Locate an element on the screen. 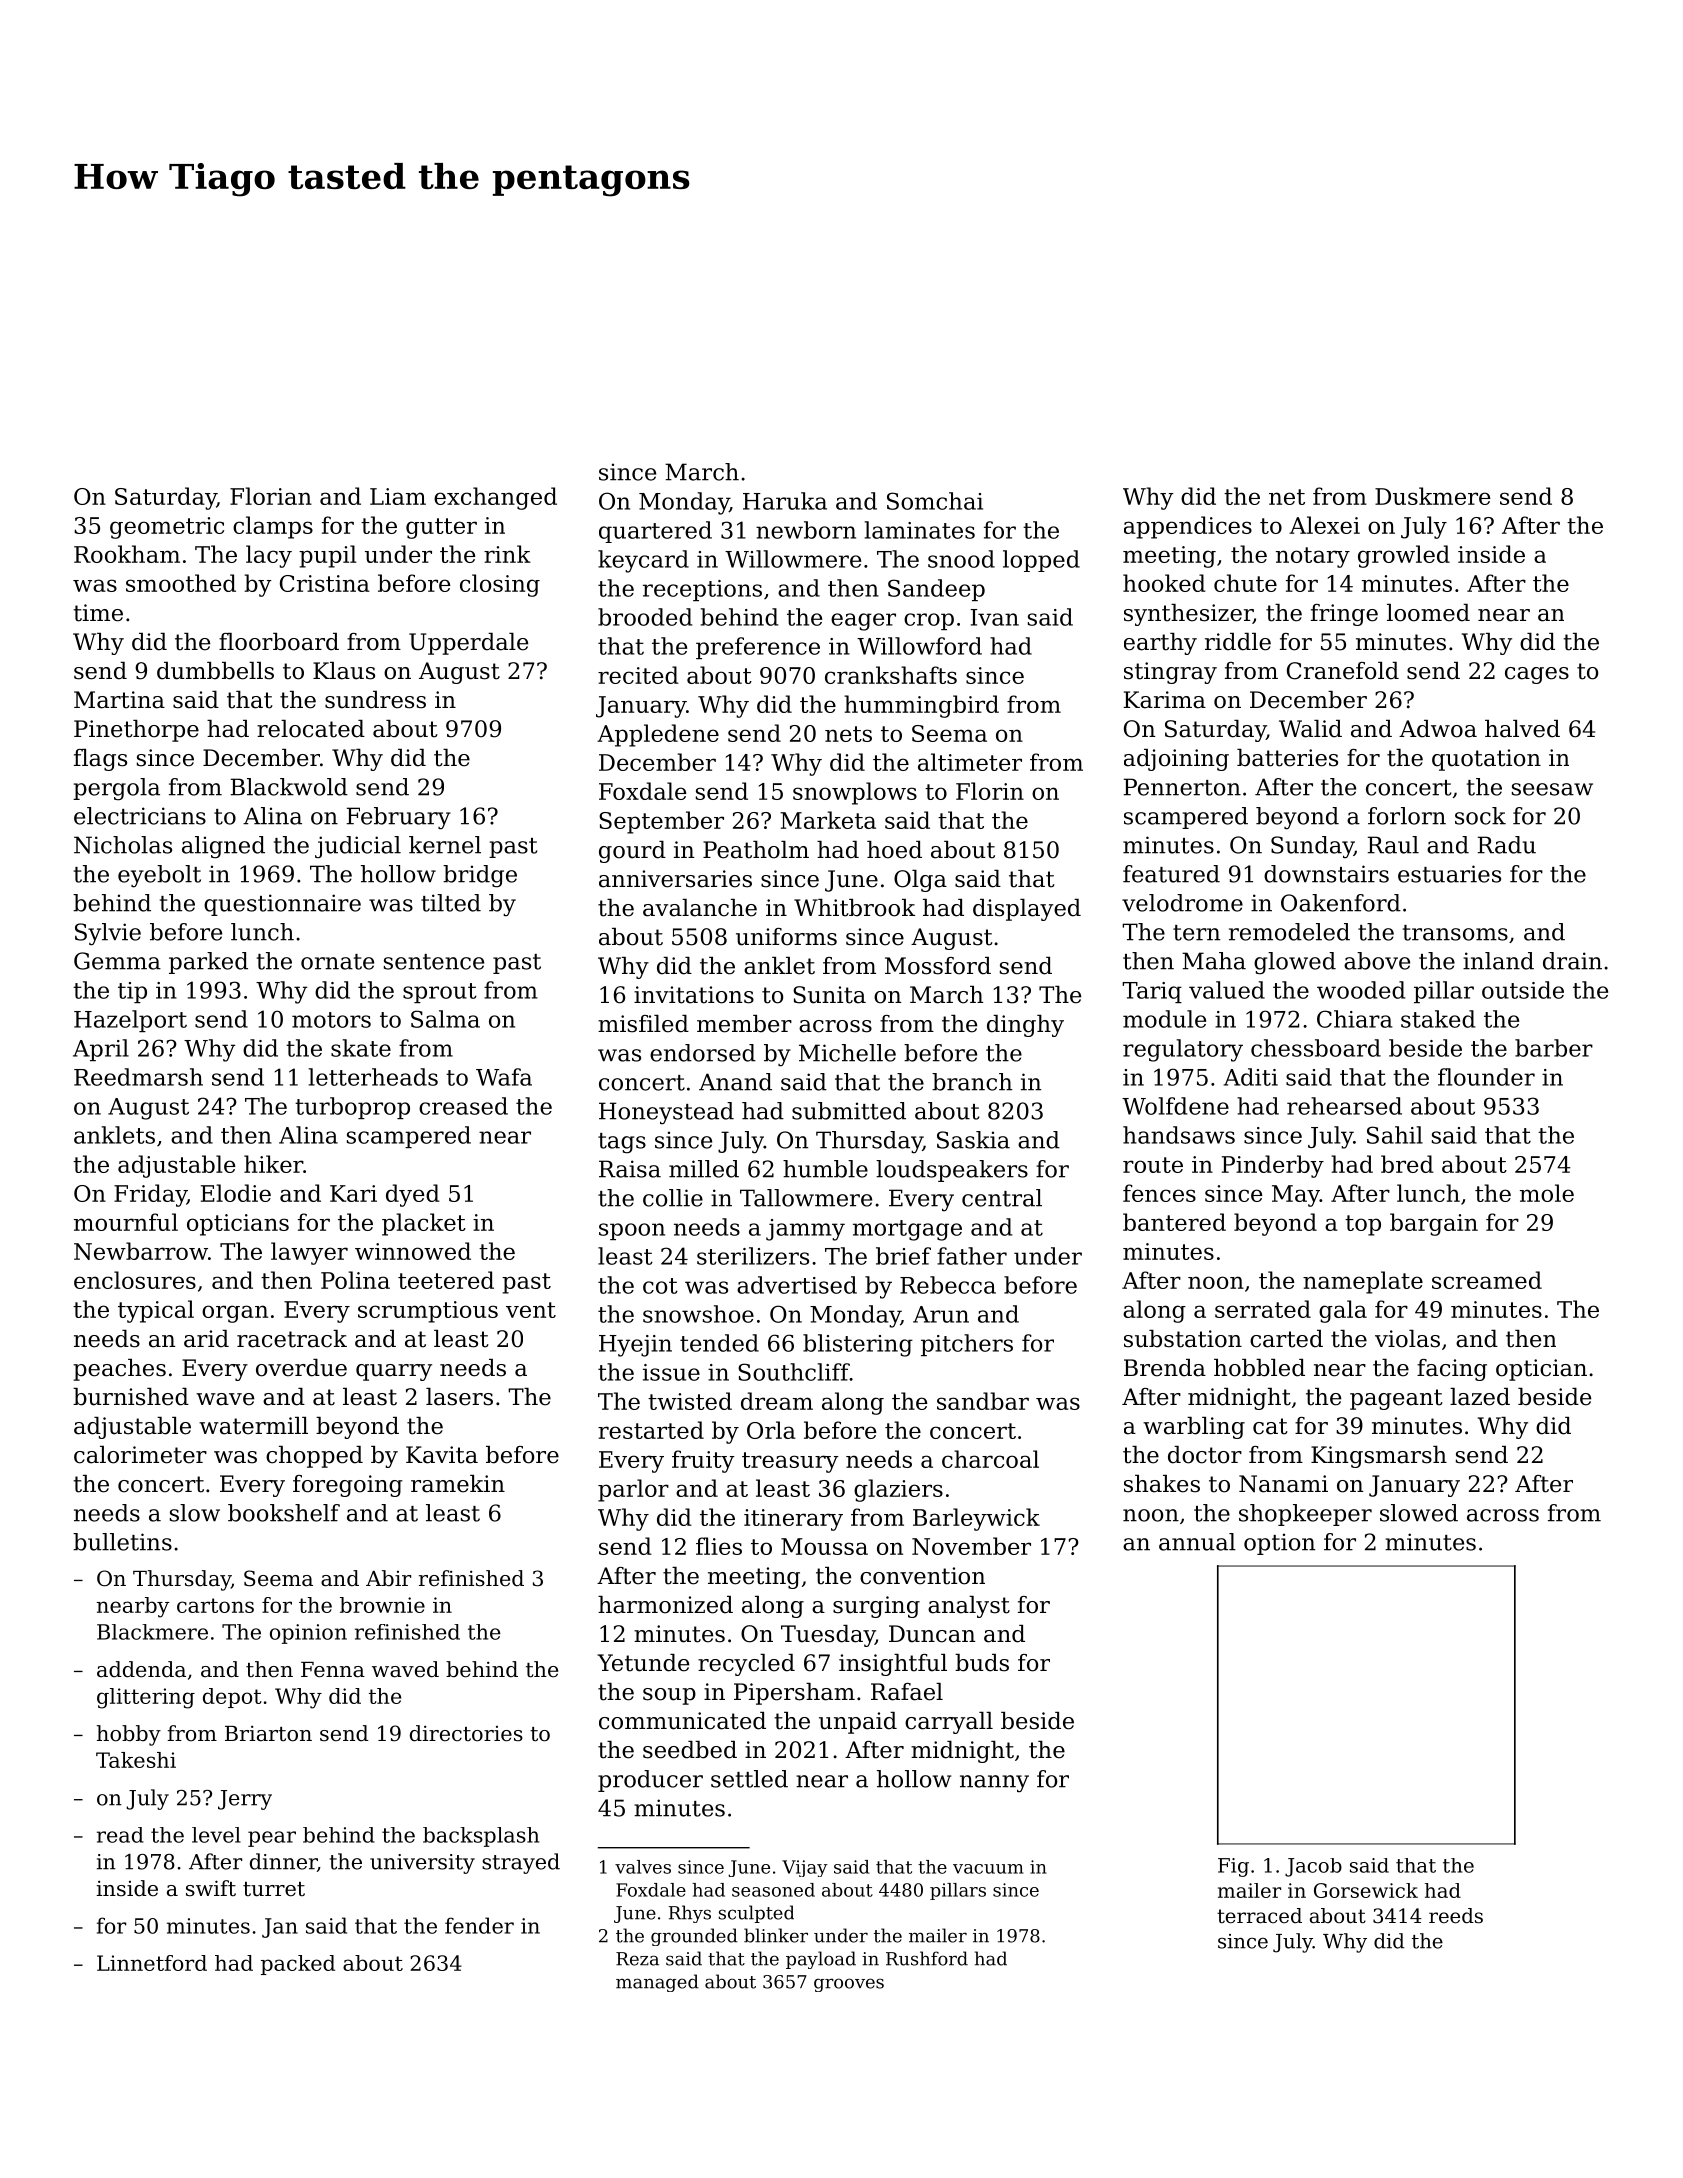 This screenshot has width=1683, height=2178. packed is located at coordinates (298, 1965).
